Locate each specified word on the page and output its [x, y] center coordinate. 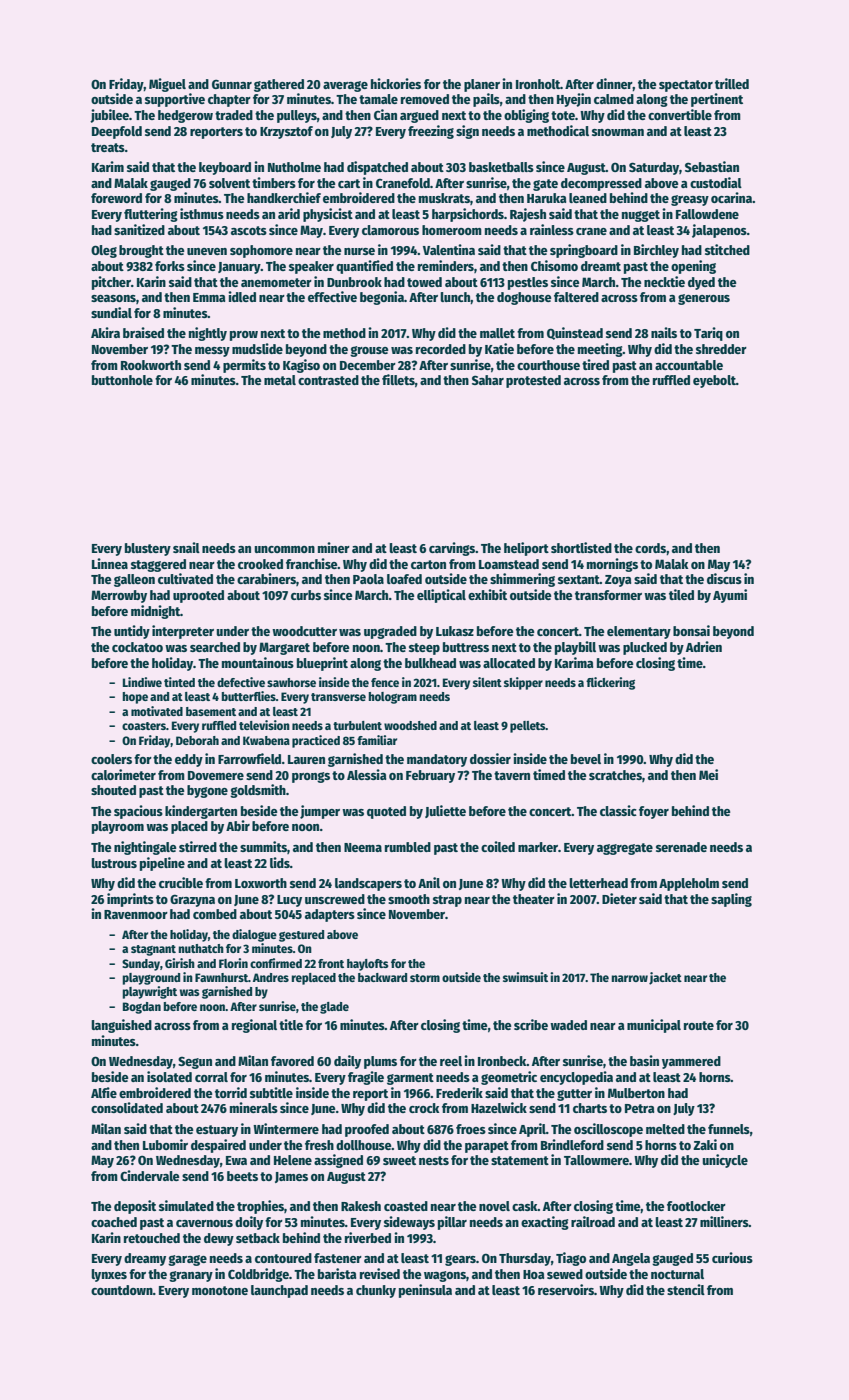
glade [334, 1008]
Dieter [619, 898]
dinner [614, 84]
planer [482, 85]
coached [114, 1222]
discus [724, 578]
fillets [398, 379]
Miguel [167, 85]
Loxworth [261, 883]
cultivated [185, 578]
